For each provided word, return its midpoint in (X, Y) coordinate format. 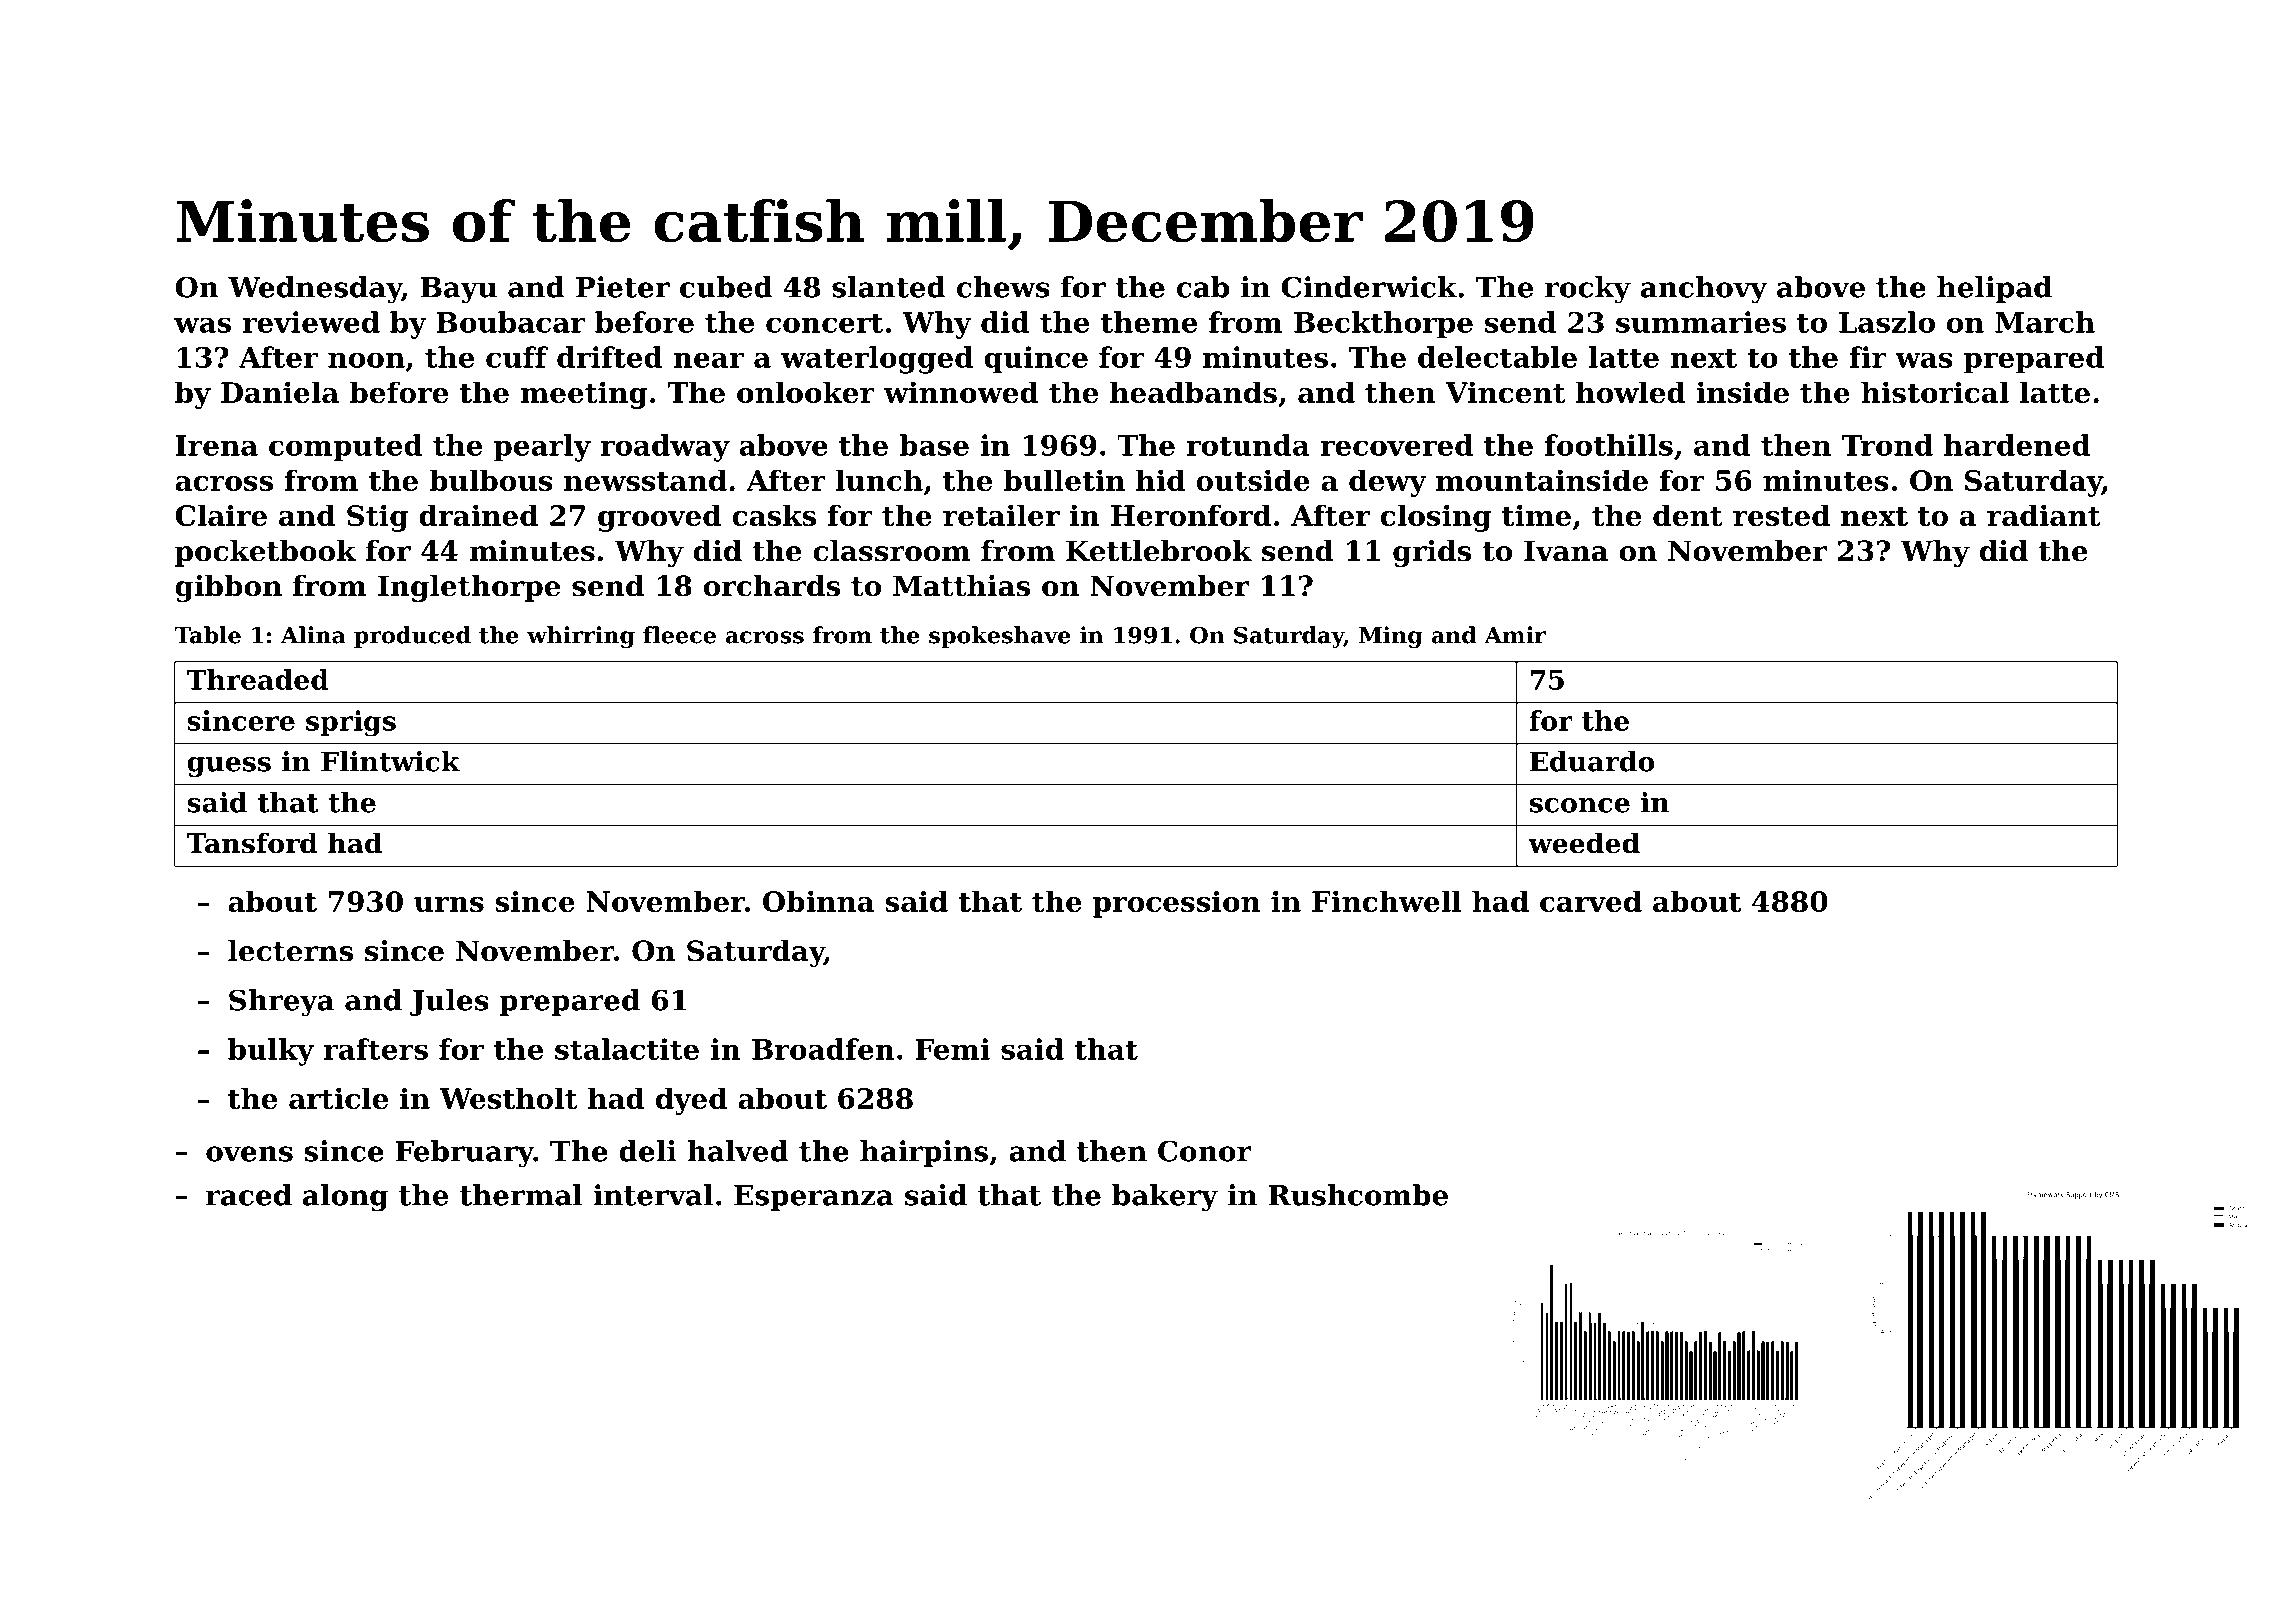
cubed (726, 287)
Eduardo (1592, 761)
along (345, 1198)
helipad (1994, 289)
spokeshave (1000, 637)
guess (229, 767)
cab (1203, 287)
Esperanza (814, 1198)
